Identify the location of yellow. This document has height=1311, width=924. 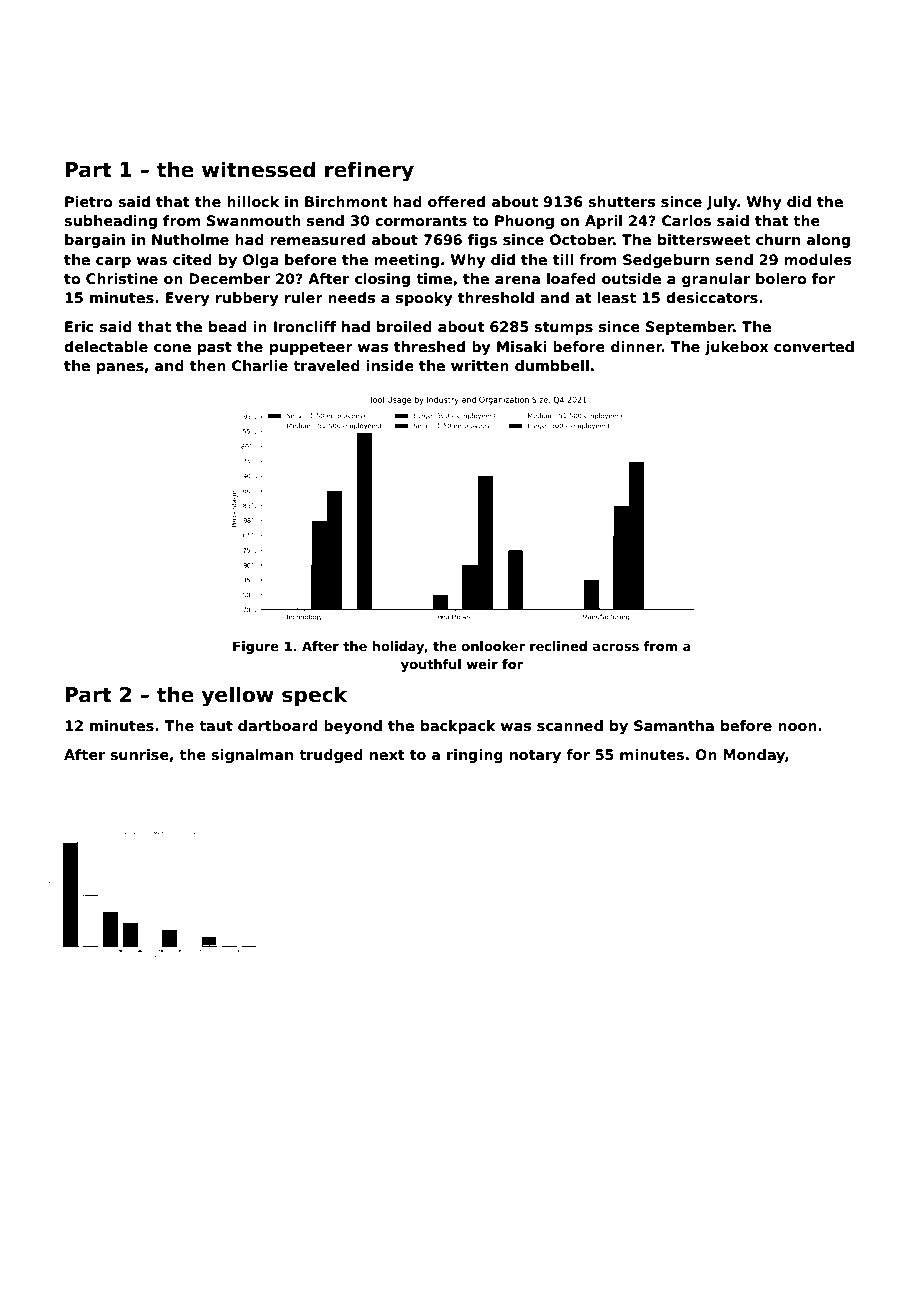
(237, 696).
